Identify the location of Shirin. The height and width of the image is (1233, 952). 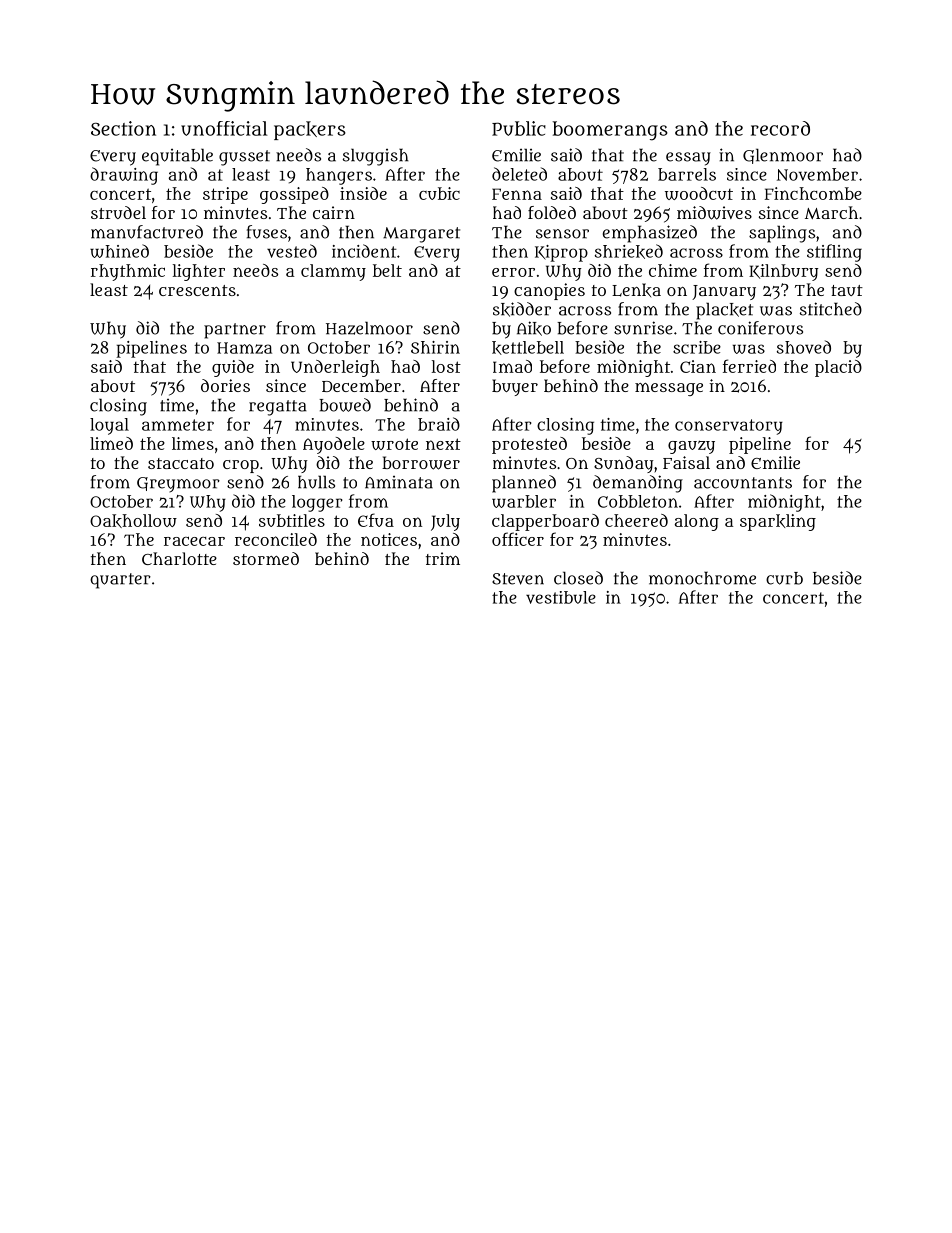
(435, 347).
